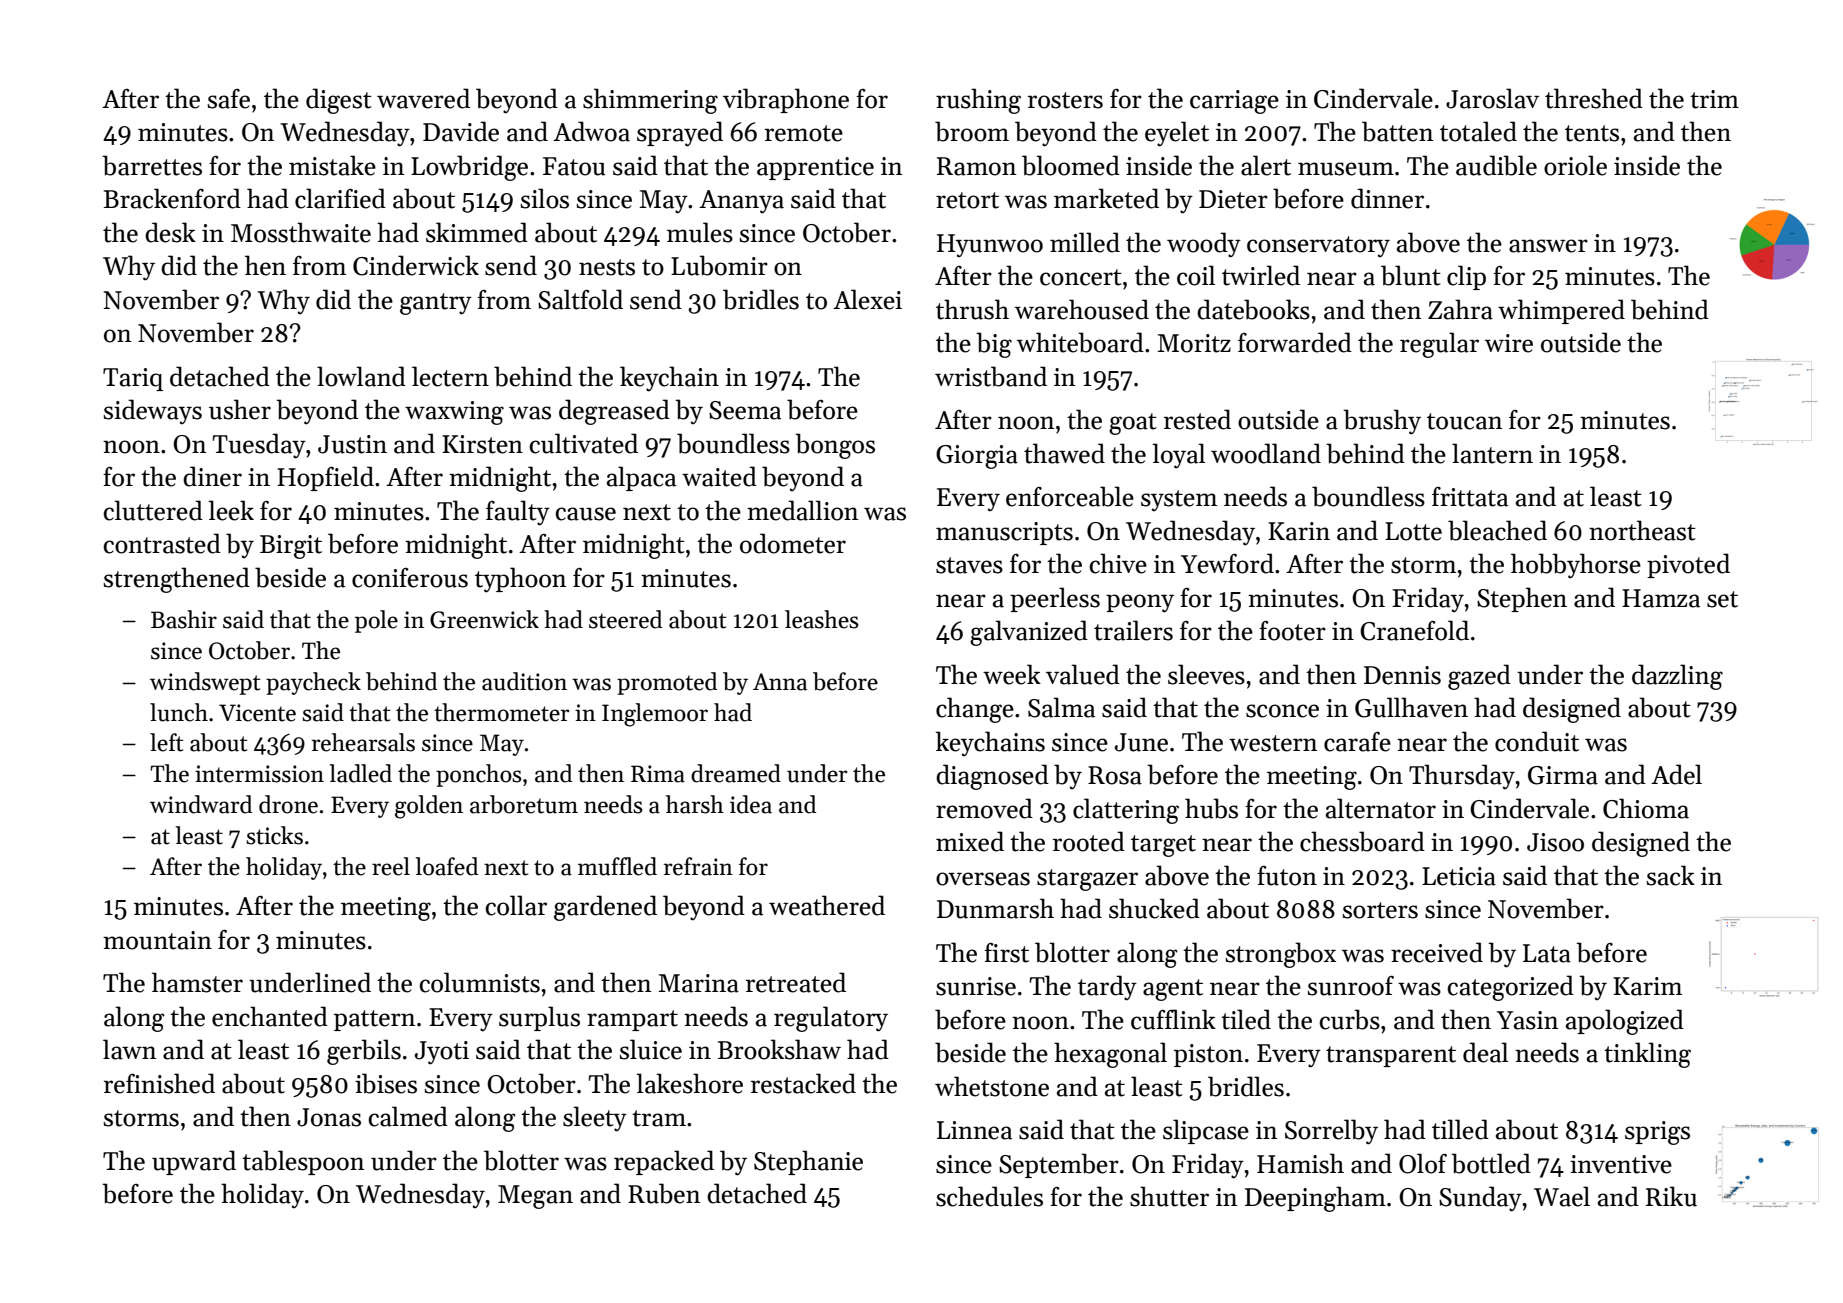 This screenshot has height=1303, width=1843. Describe the element at coordinates (1492, 98) in the screenshot. I see `Jaroslav` at that location.
